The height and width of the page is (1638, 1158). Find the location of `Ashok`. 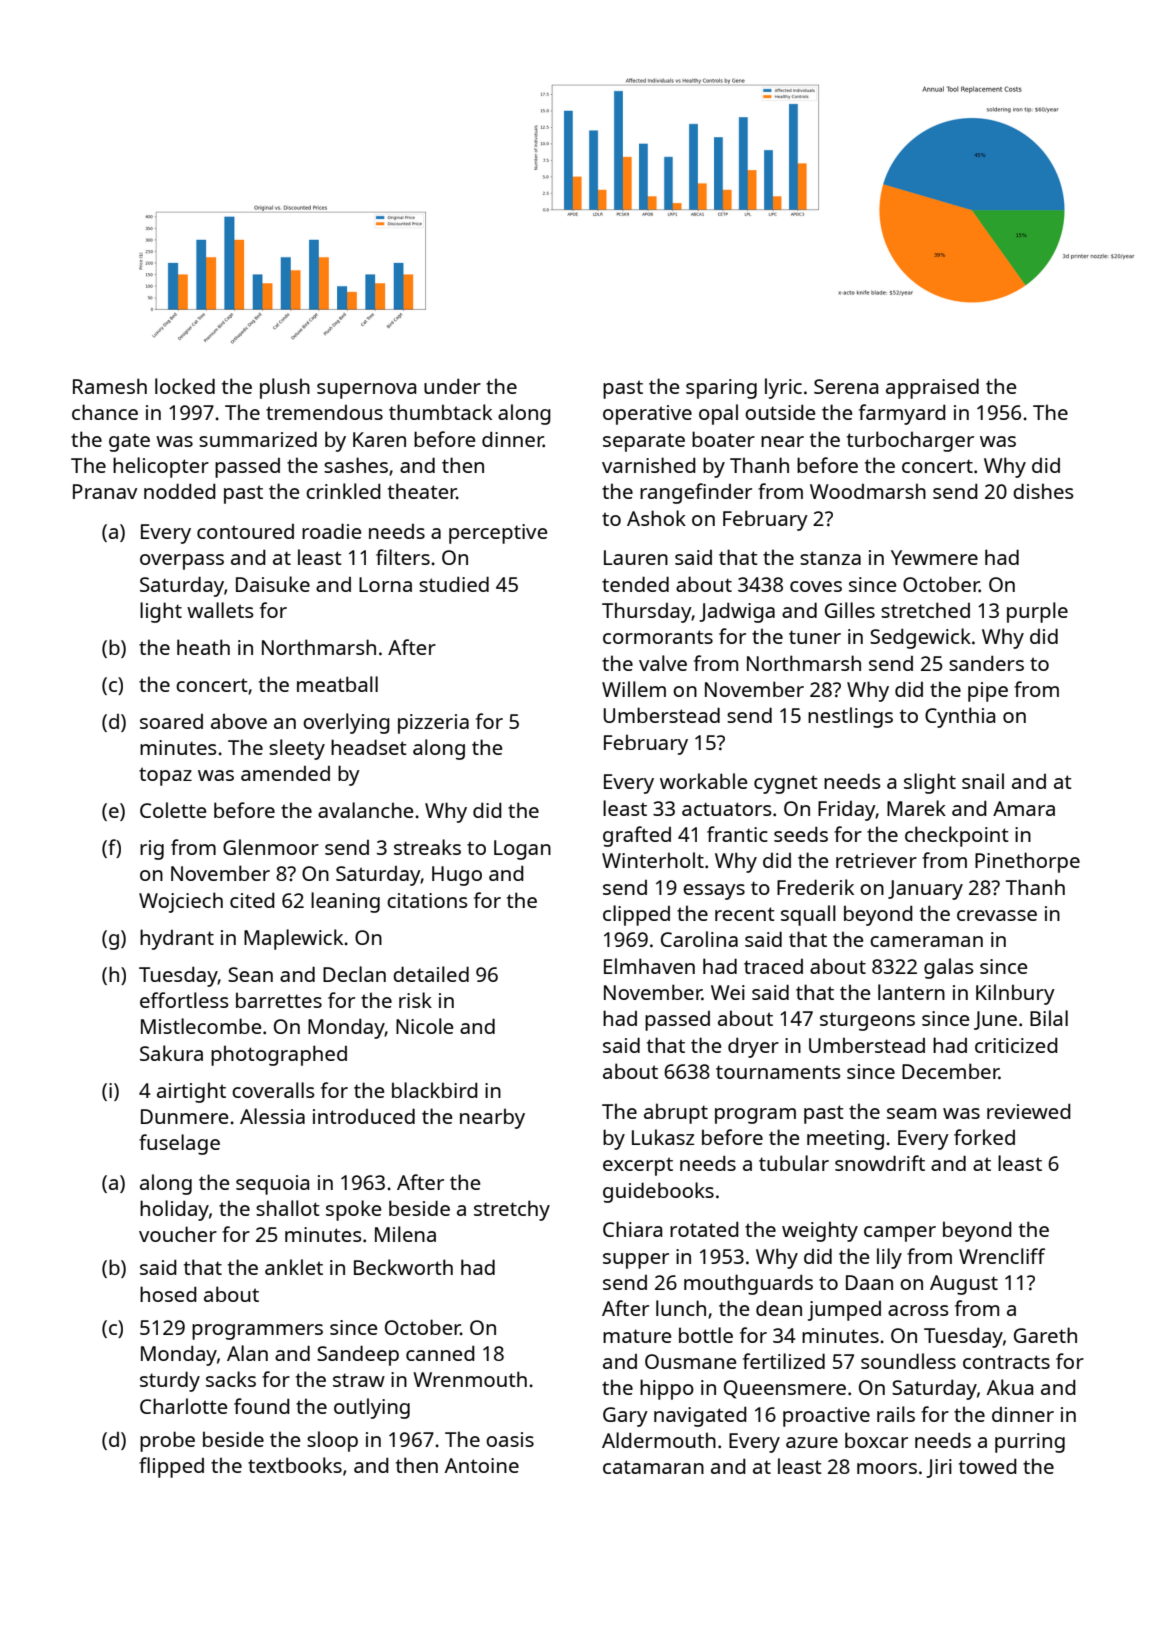

Ashok is located at coordinates (656, 518).
